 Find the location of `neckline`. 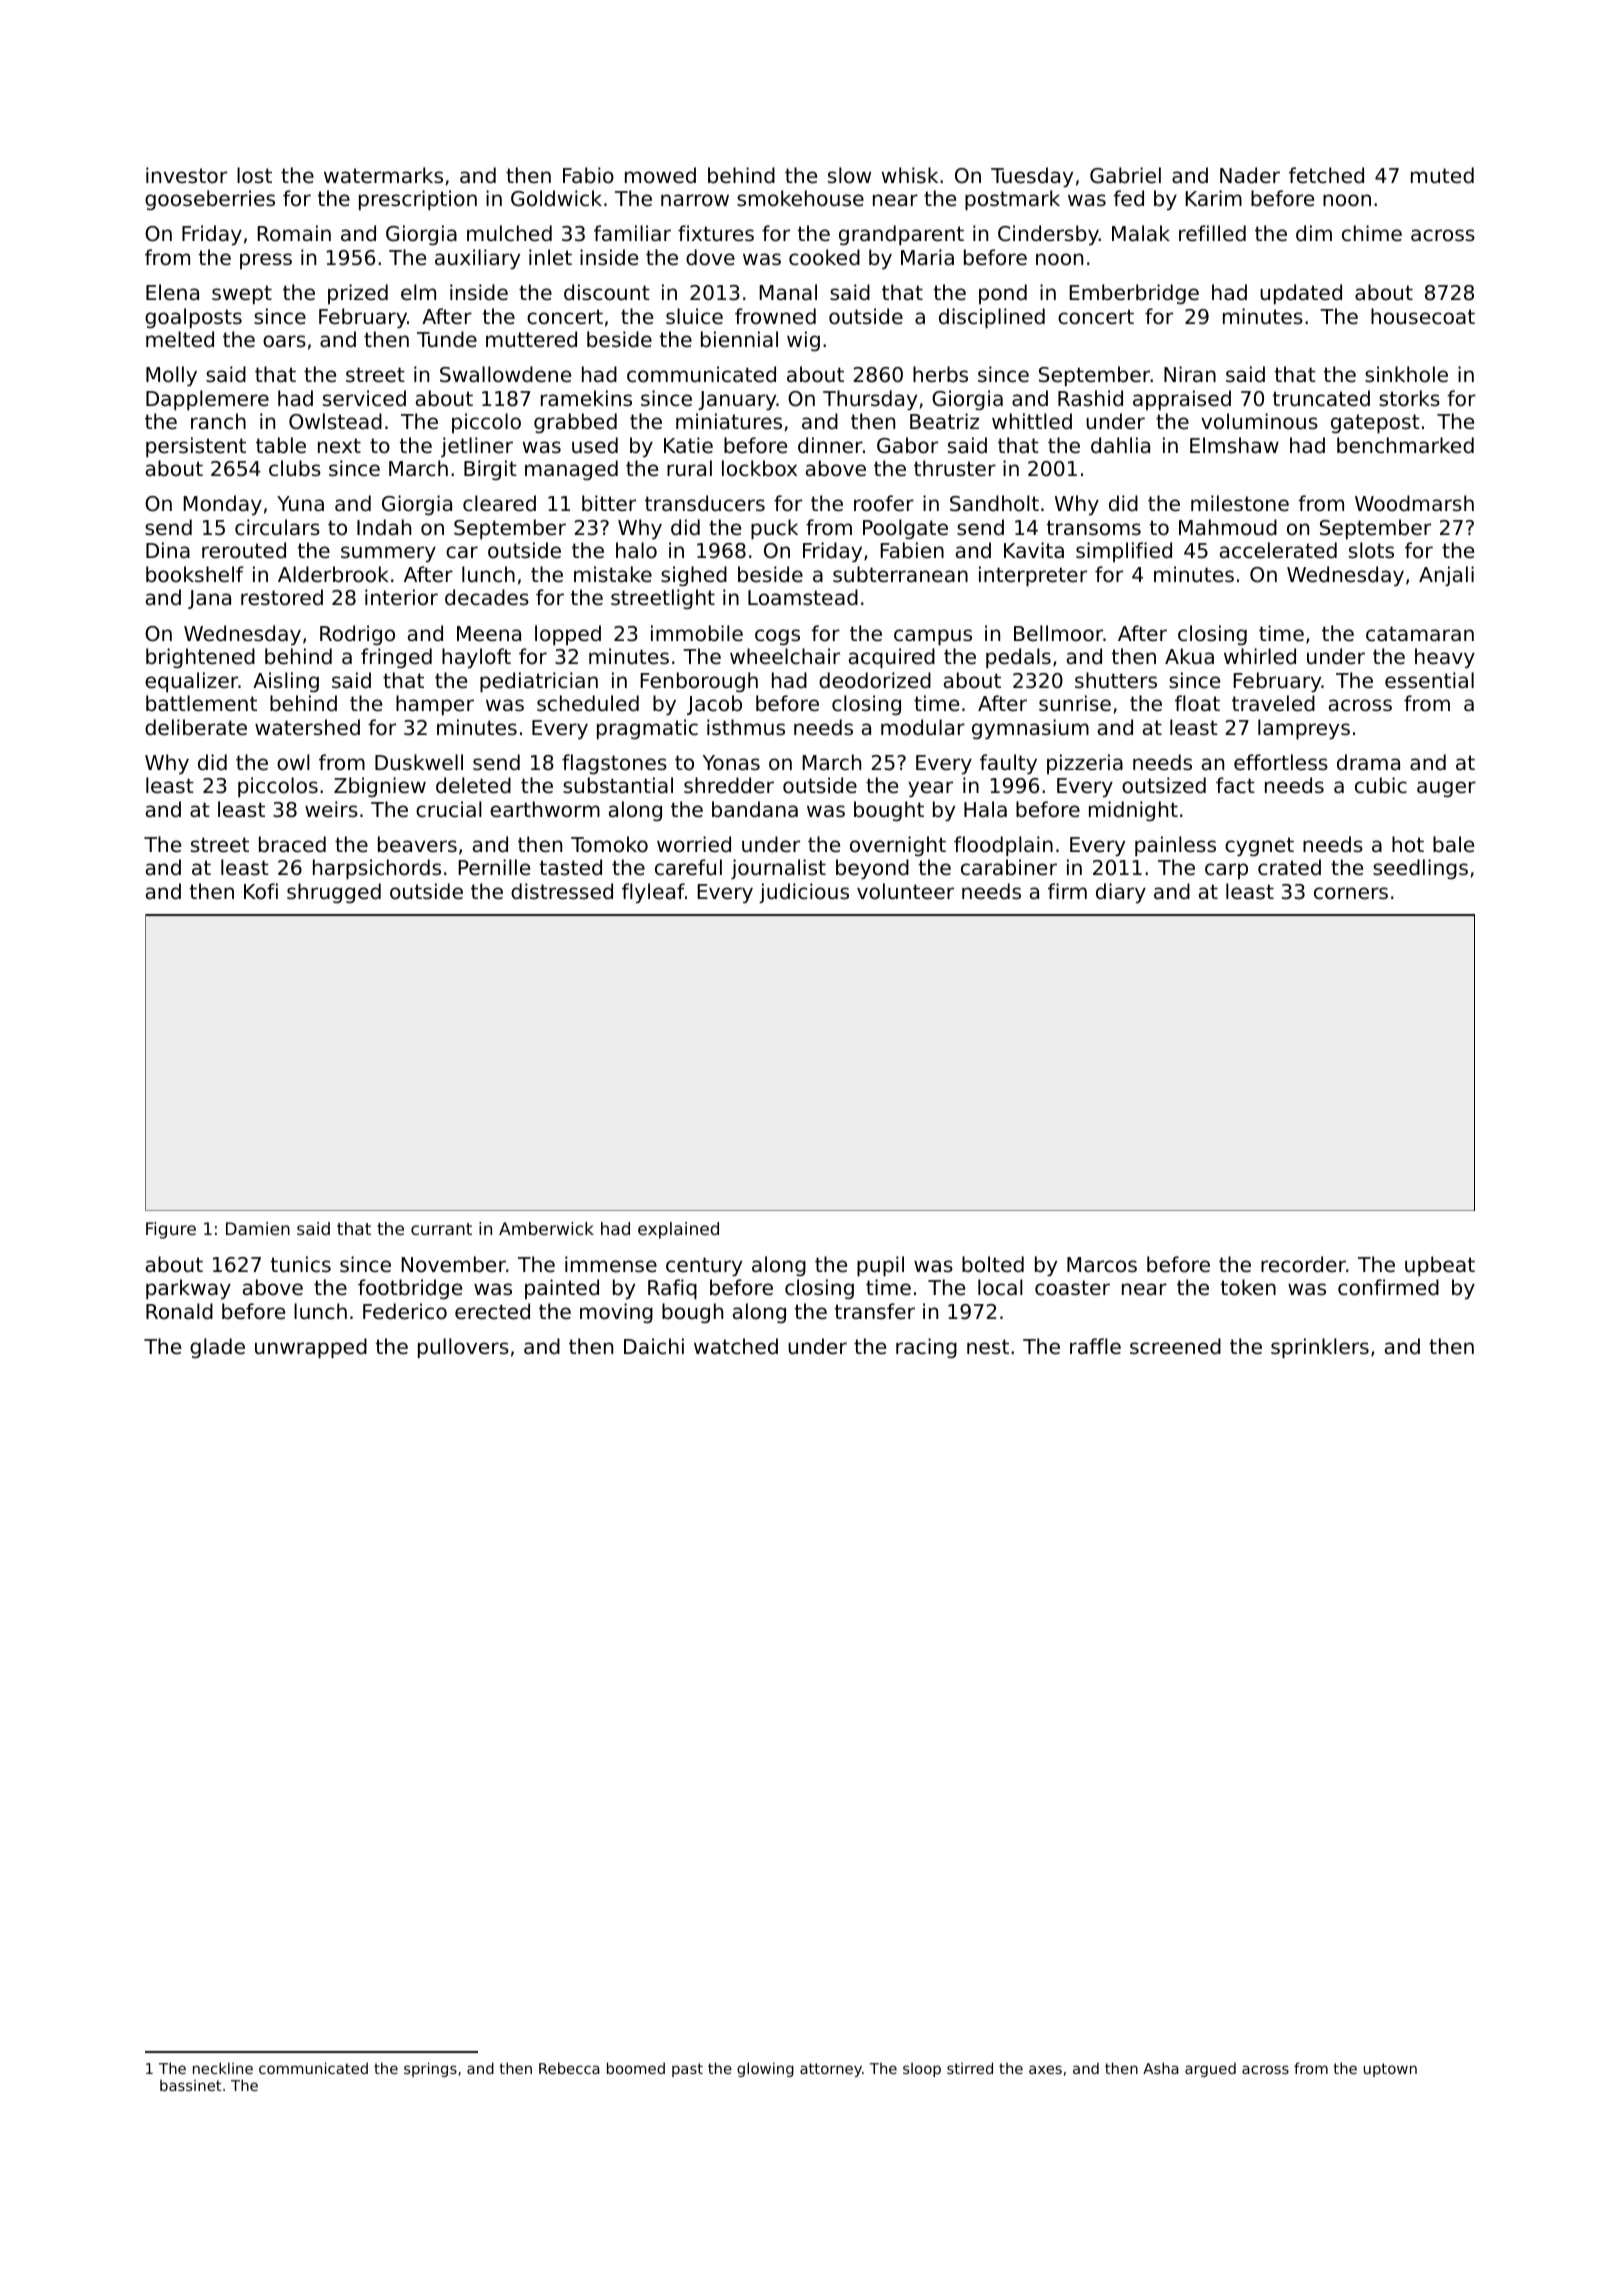

neckline is located at coordinates (223, 2068).
